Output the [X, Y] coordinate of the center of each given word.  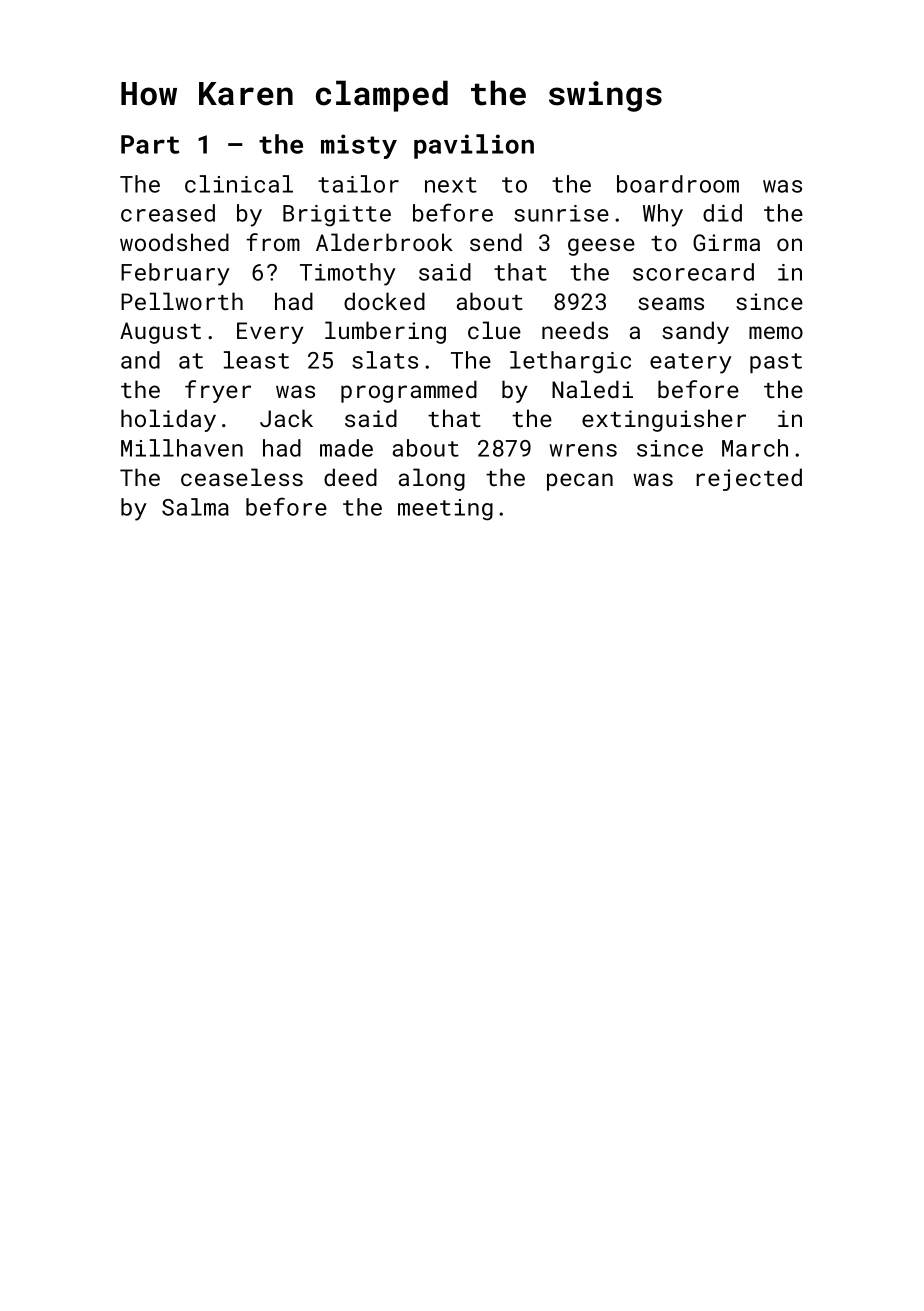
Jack [286, 418]
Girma [726, 242]
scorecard [693, 272]
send [496, 242]
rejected [749, 479]
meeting [445, 510]
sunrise [561, 213]
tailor [358, 184]
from [273, 242]
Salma [195, 507]
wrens [583, 450]
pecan [580, 482]
